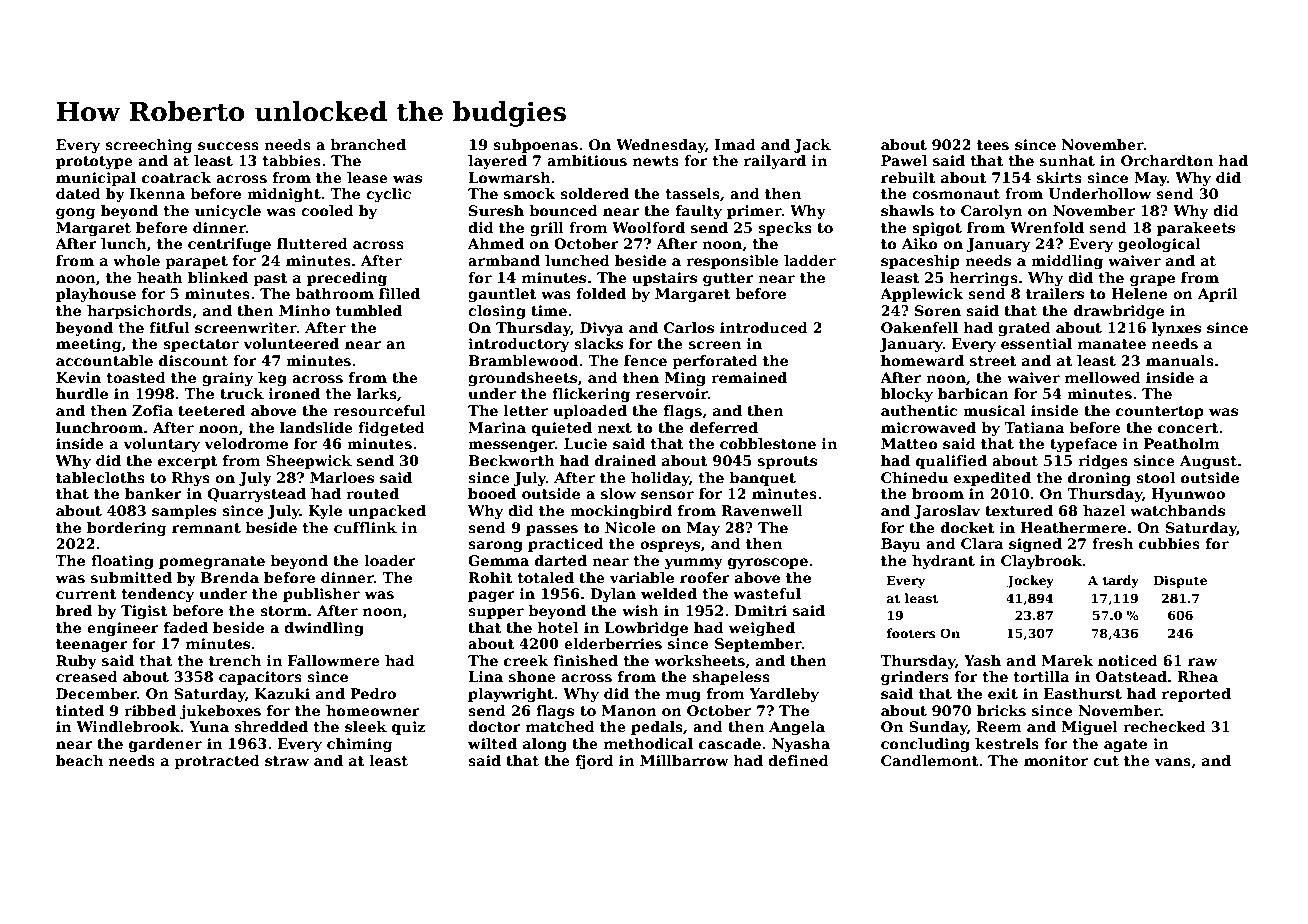 The image size is (1308, 924). Describe the element at coordinates (1169, 543) in the screenshot. I see `cubbies` at that location.
